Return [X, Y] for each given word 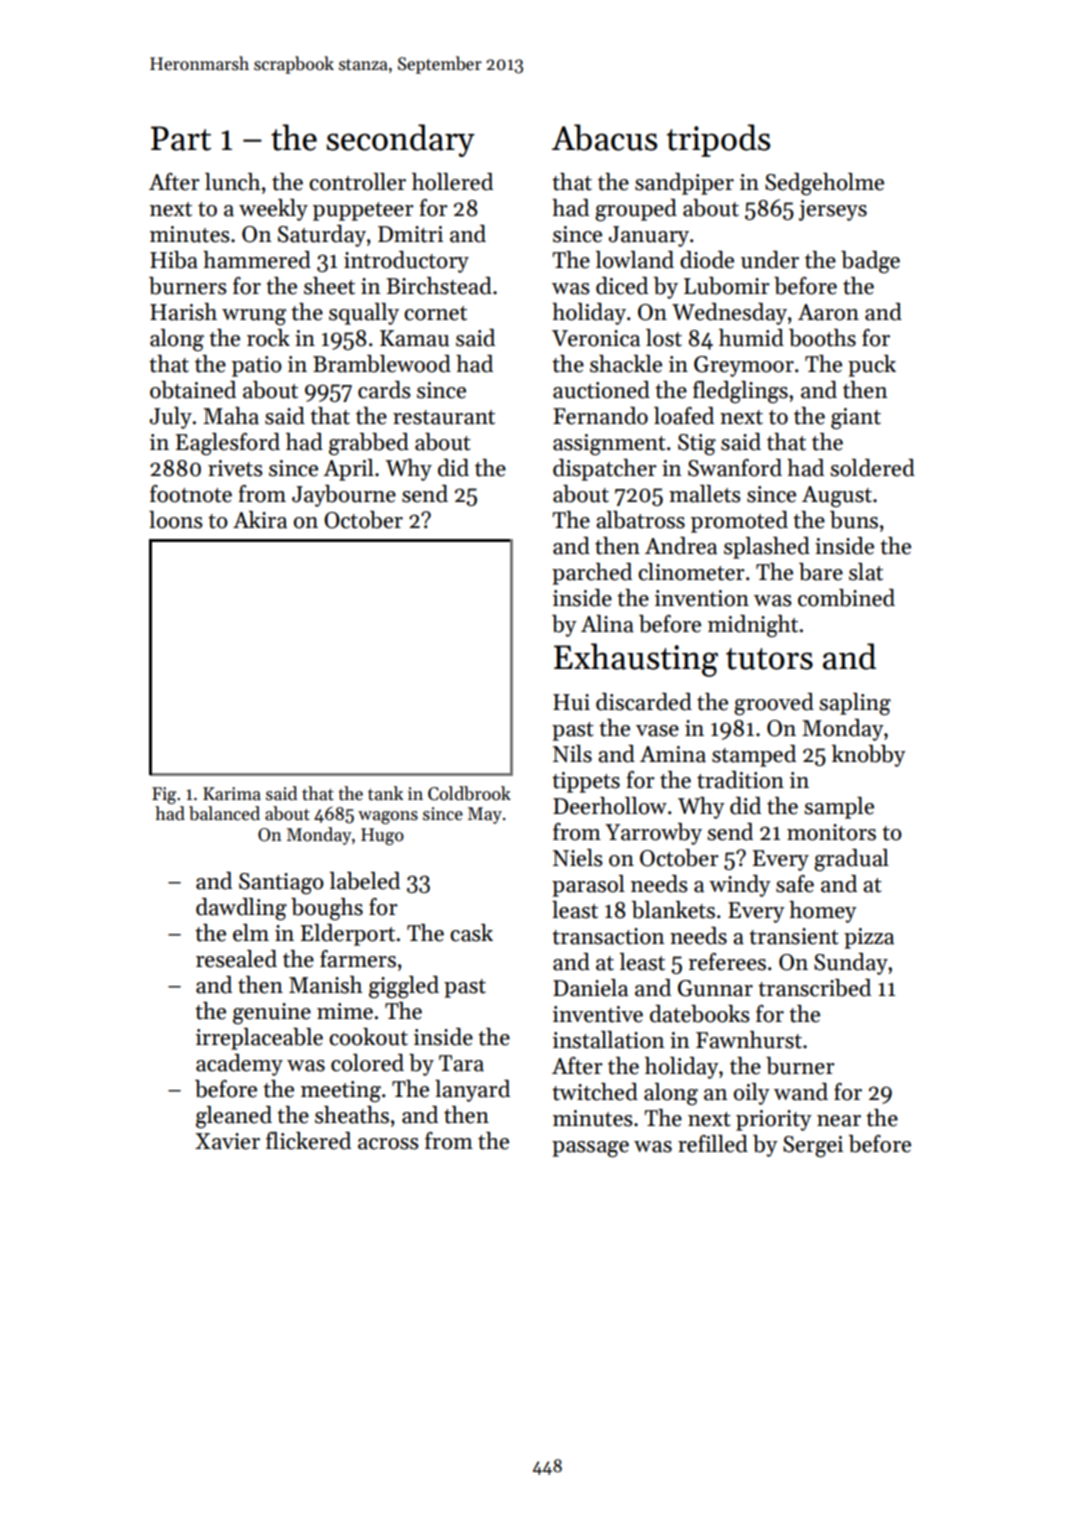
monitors [831, 832]
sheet [329, 286]
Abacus [605, 137]
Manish [326, 985]
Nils [572, 754]
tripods [719, 140]
